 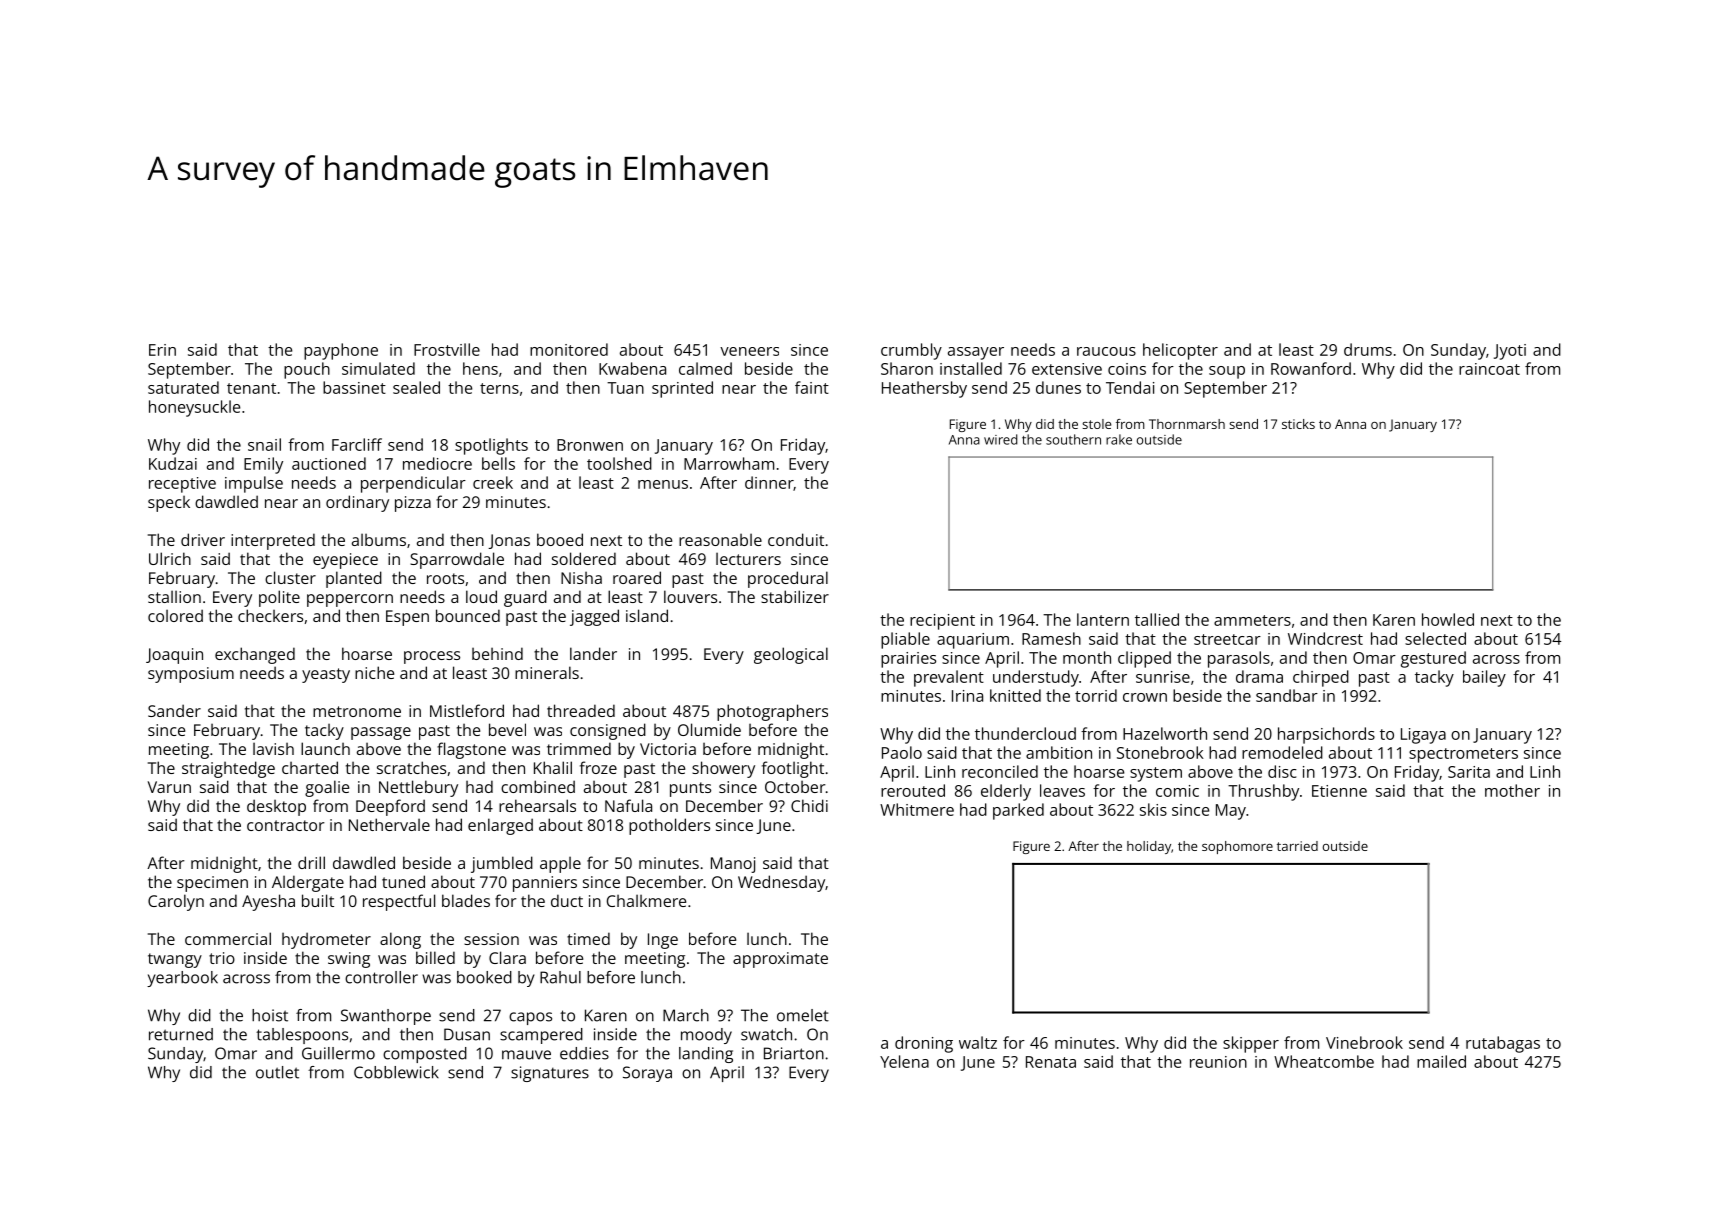 What do you see at coordinates (1103, 619) in the page?
I see `lantern` at bounding box center [1103, 619].
